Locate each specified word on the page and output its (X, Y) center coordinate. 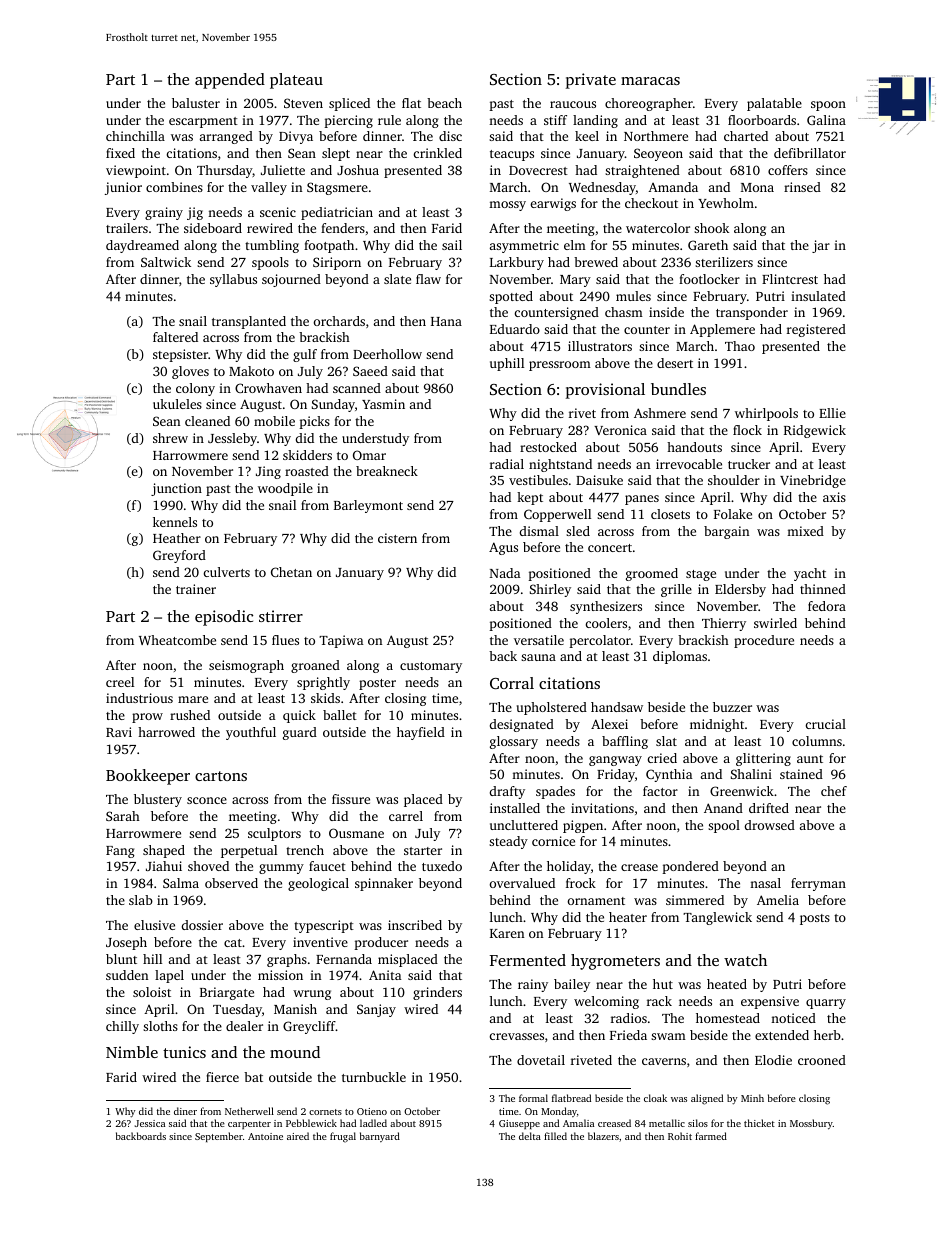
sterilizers (724, 262)
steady (508, 842)
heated (727, 984)
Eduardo (515, 329)
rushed (190, 715)
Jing (268, 472)
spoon (828, 106)
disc (450, 136)
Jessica (150, 1123)
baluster (196, 103)
